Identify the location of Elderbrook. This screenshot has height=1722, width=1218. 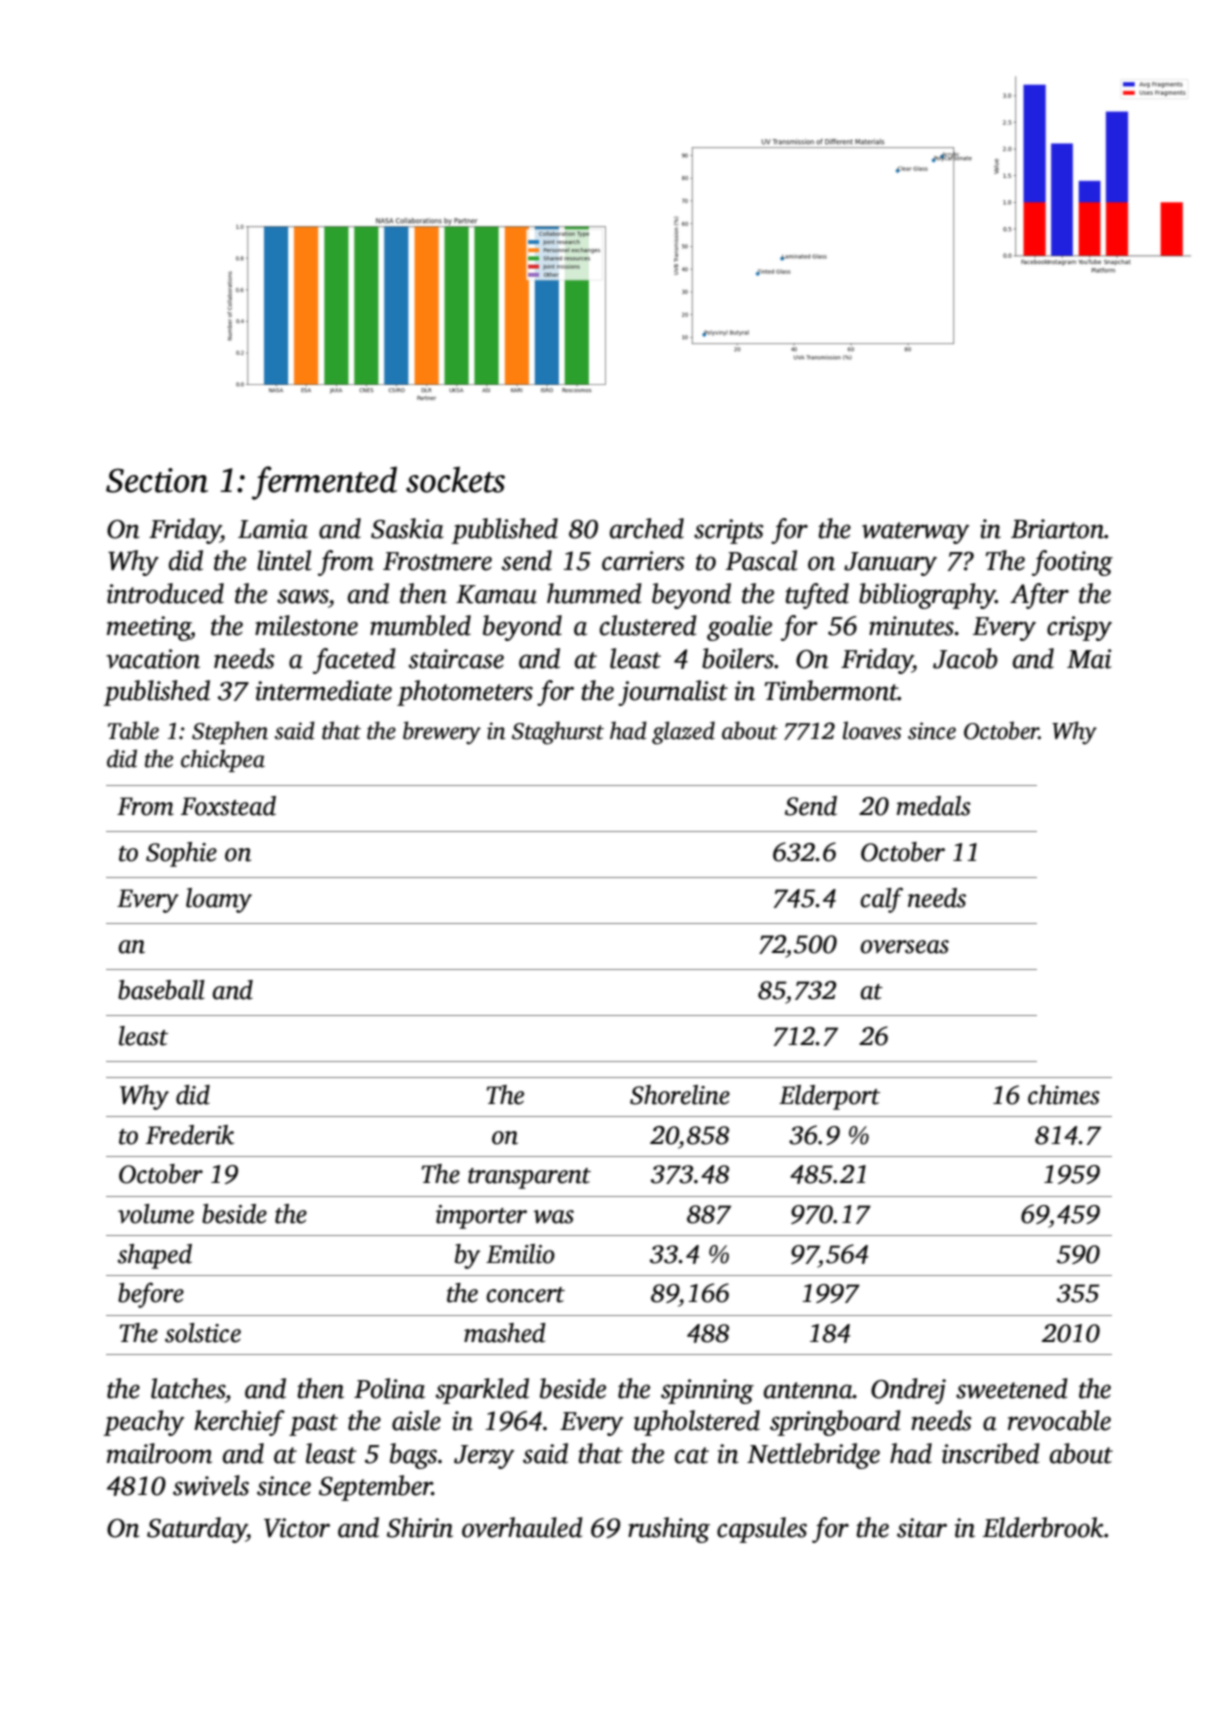
(1043, 1527).
